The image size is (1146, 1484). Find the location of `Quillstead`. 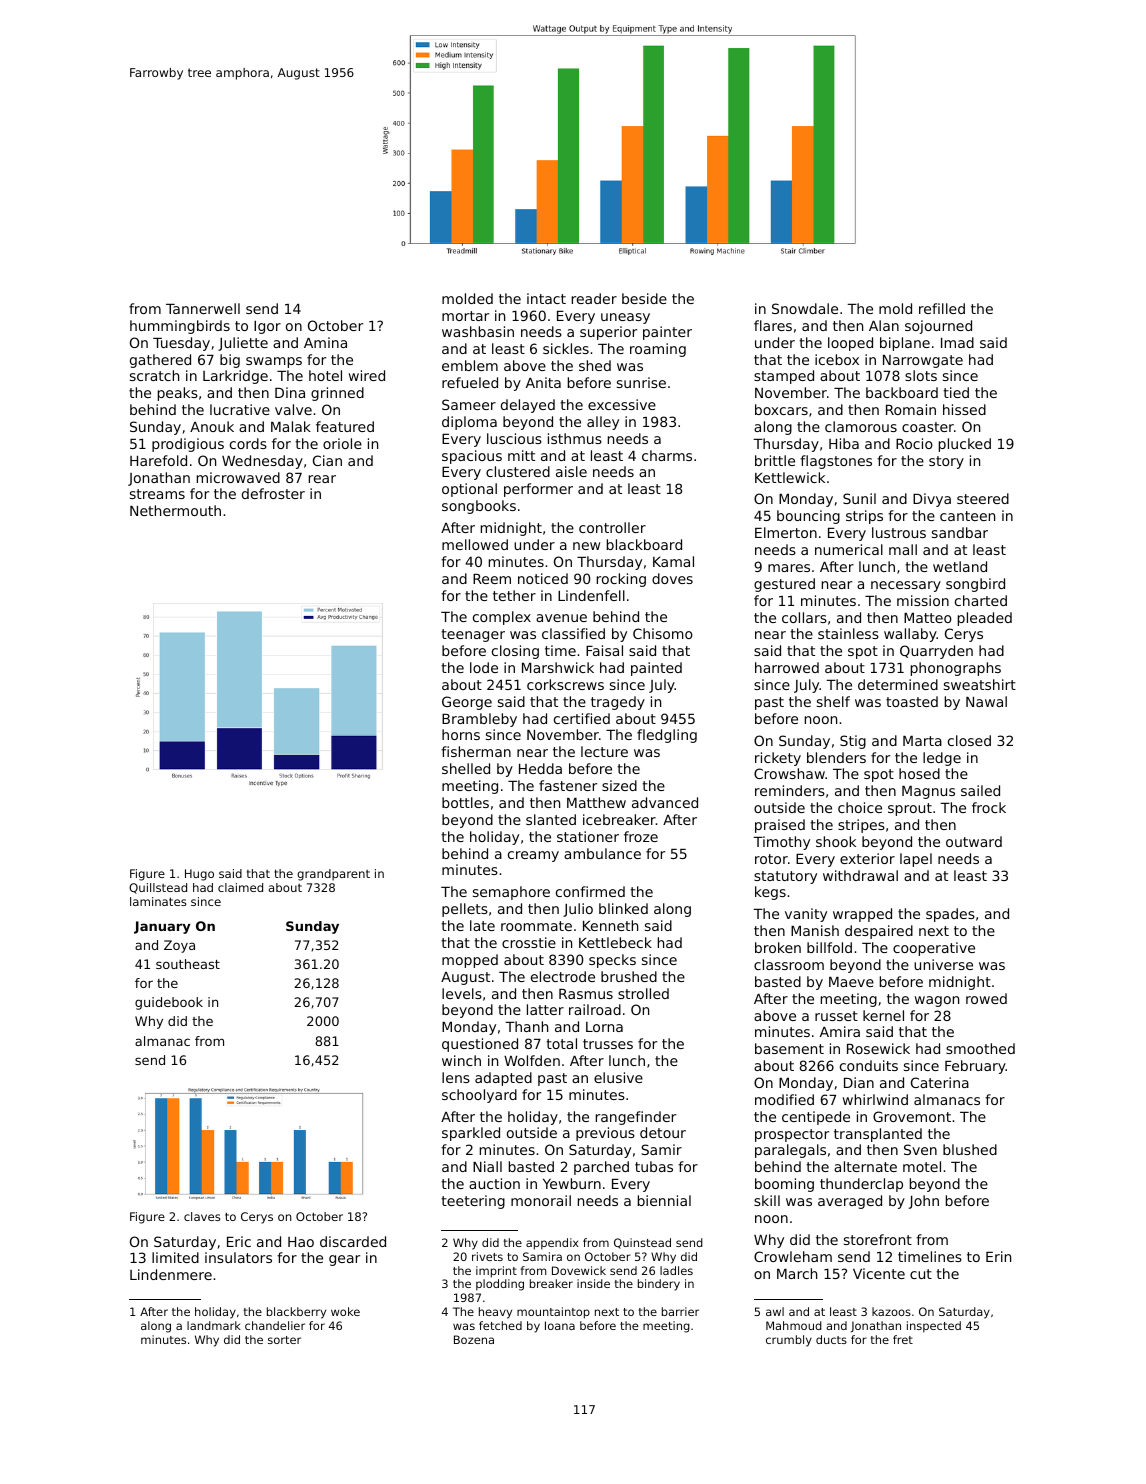

Quillstead is located at coordinates (158, 888).
